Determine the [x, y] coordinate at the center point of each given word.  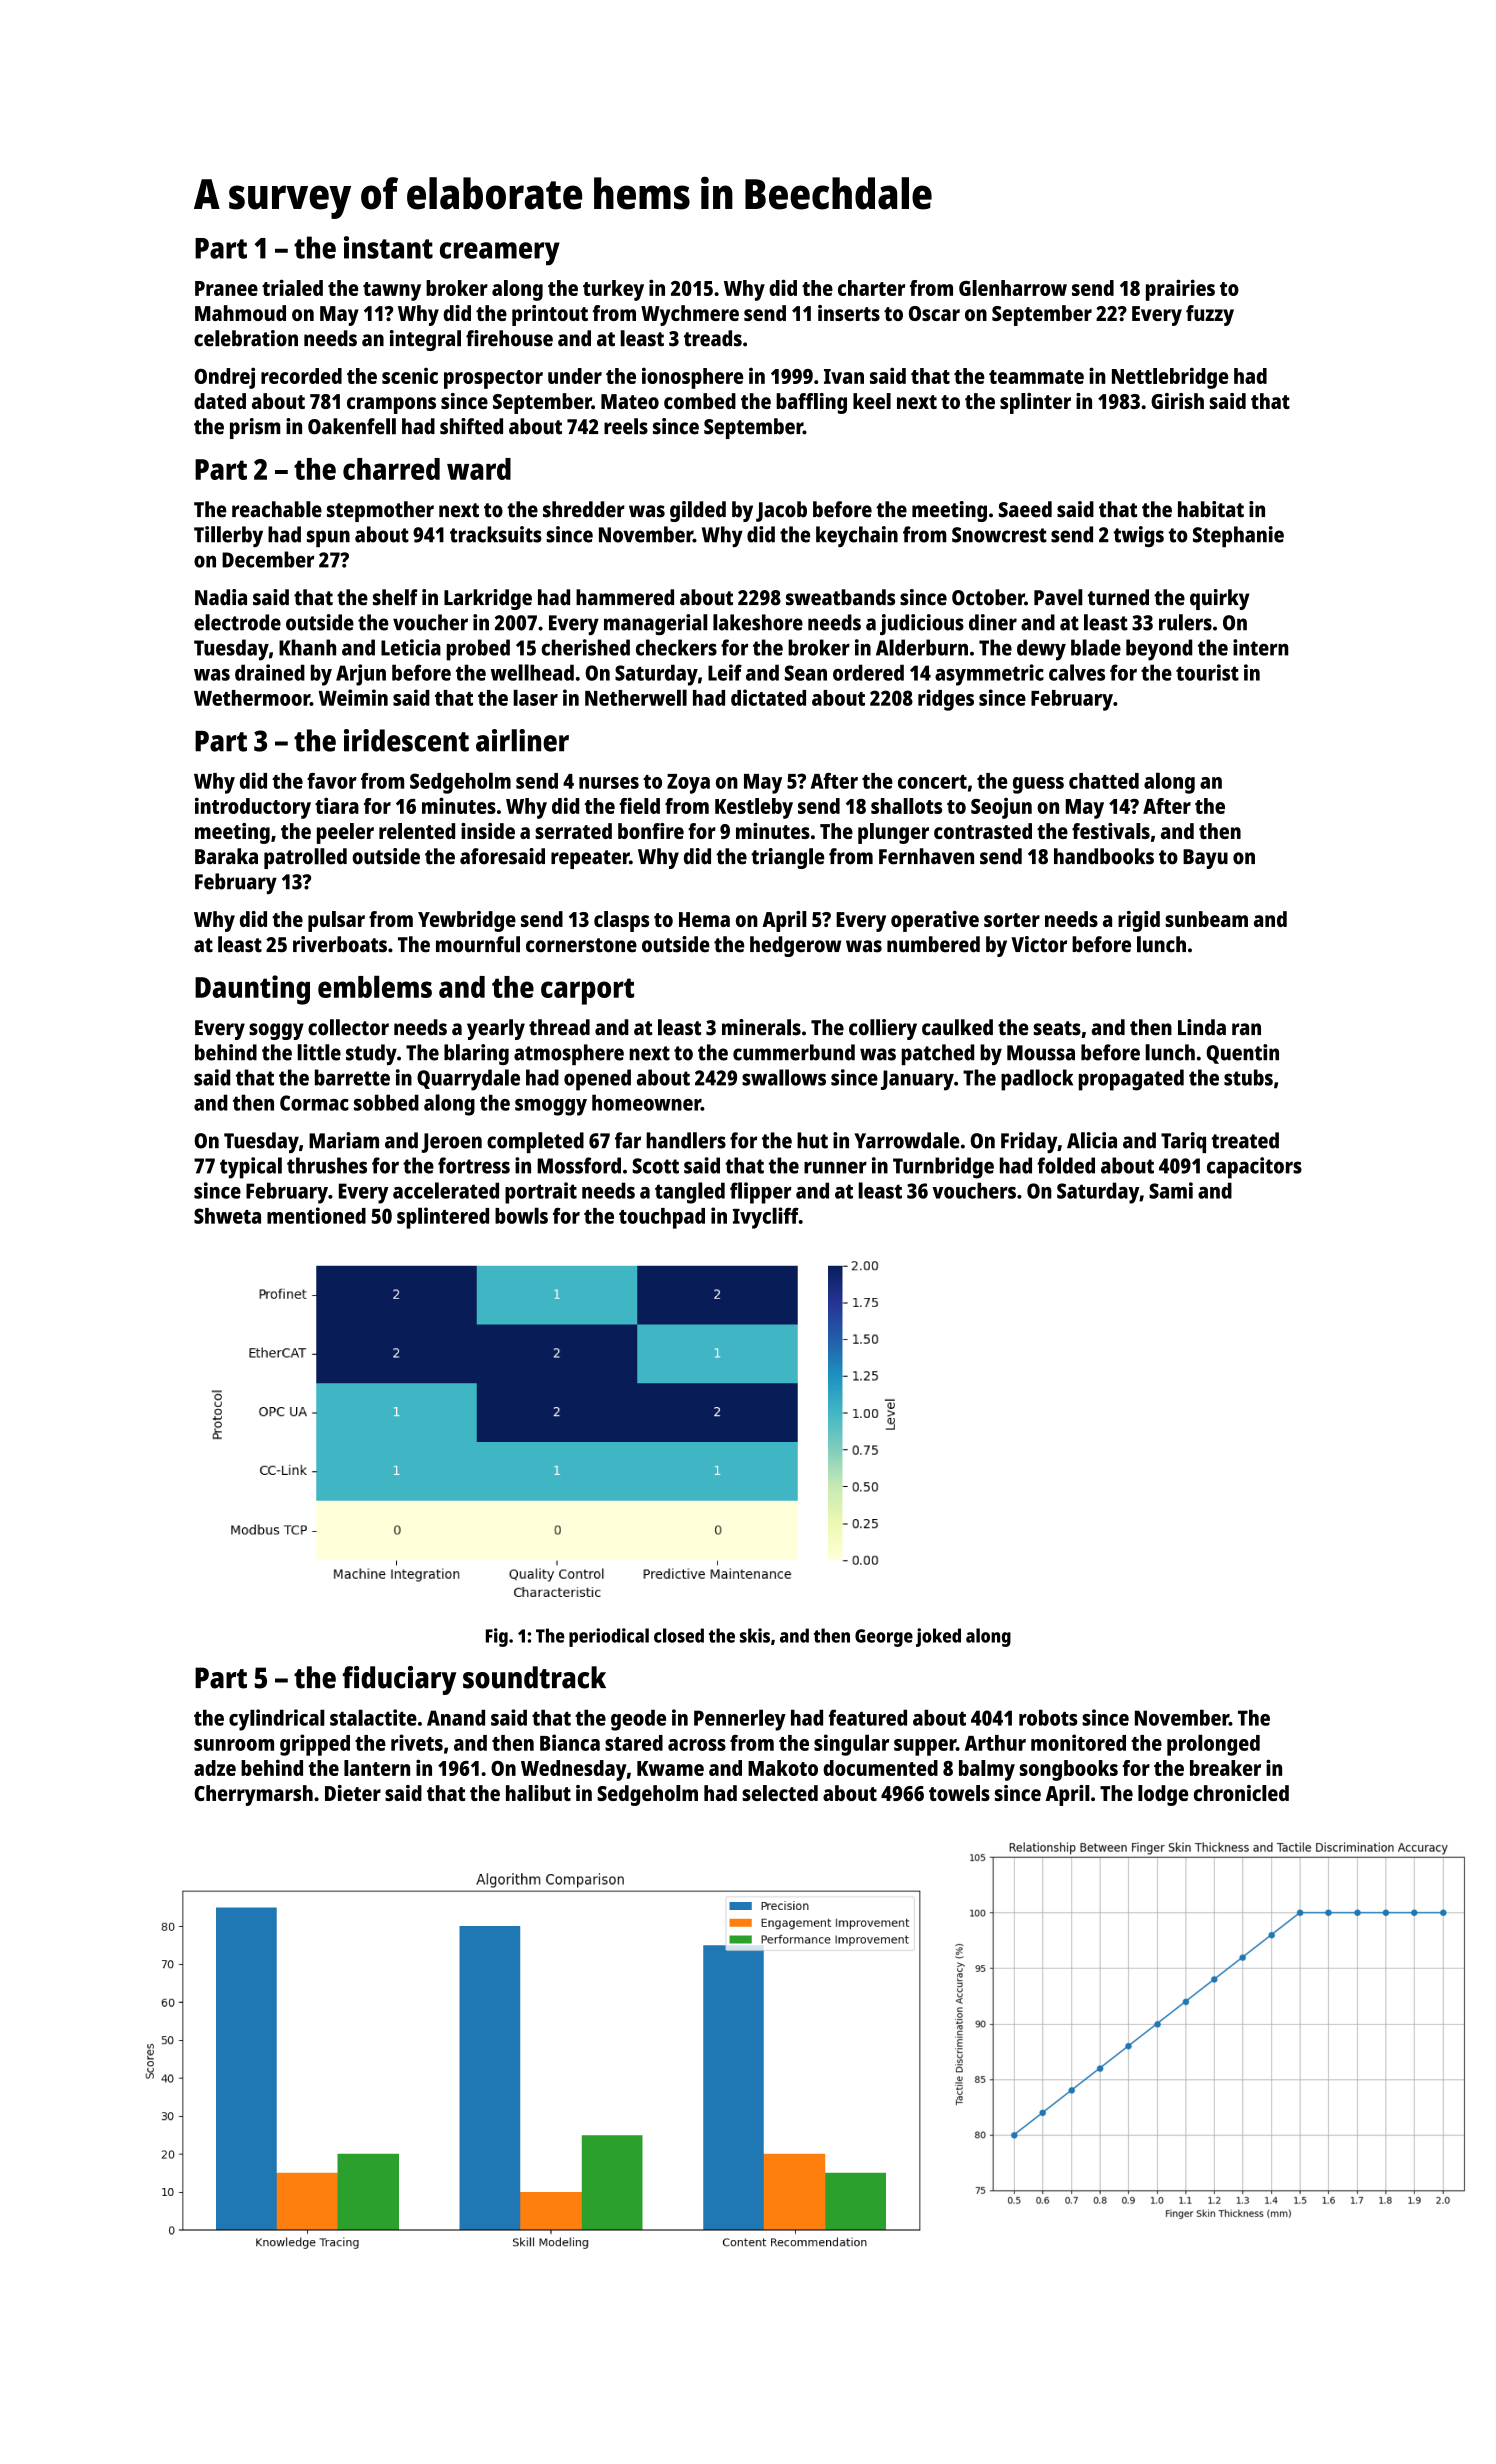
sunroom [234, 1745]
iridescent [406, 740]
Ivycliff [766, 1218]
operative [935, 921]
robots [1048, 1717]
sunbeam [1206, 919]
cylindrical [277, 1720]
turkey [613, 290]
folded [1066, 1165]
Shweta [227, 1216]
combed [700, 401]
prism [255, 428]
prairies [1180, 290]
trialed [292, 287]
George [884, 1638]
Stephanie [1238, 536]
